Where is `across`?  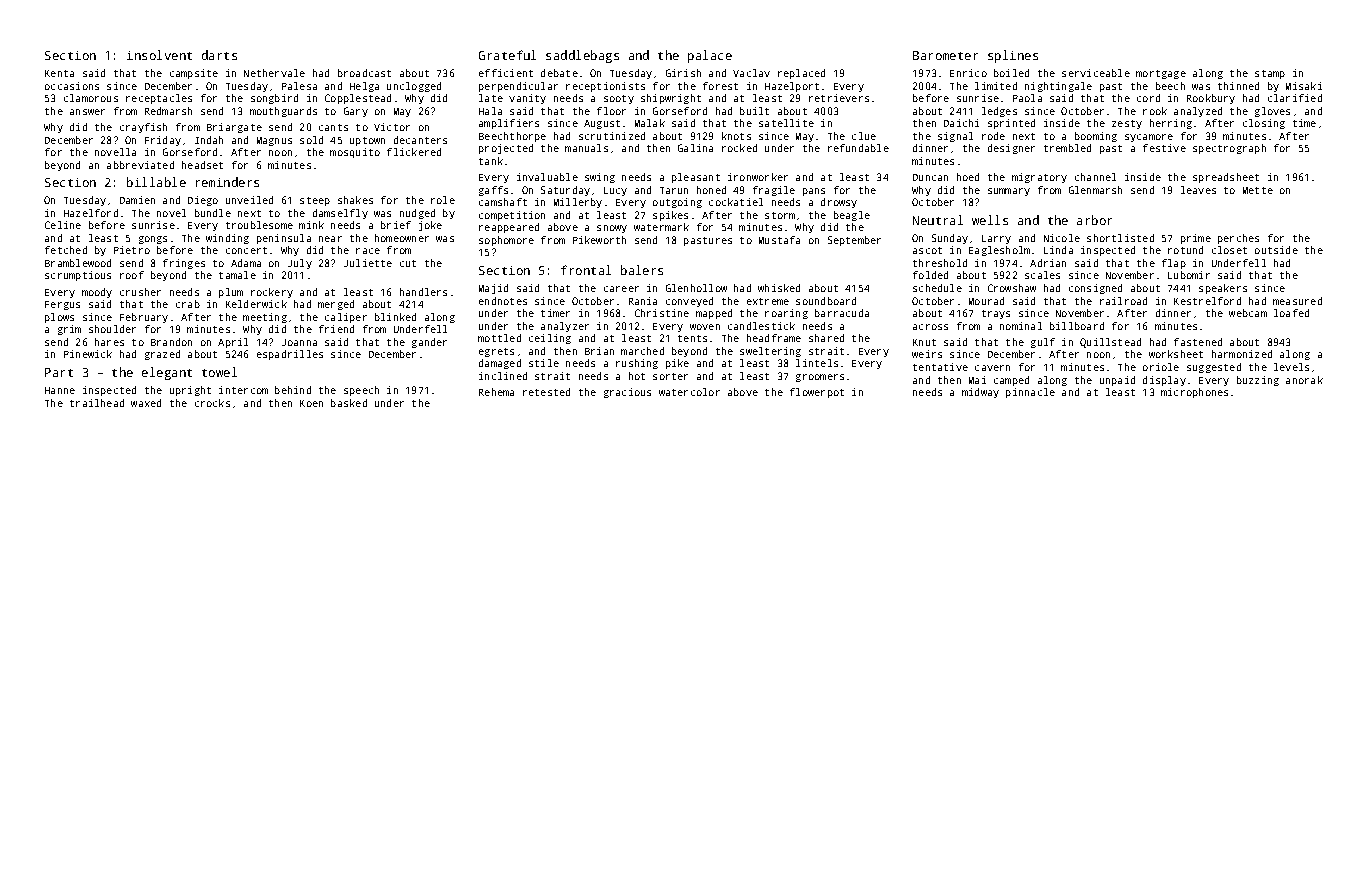 across is located at coordinates (930, 327).
